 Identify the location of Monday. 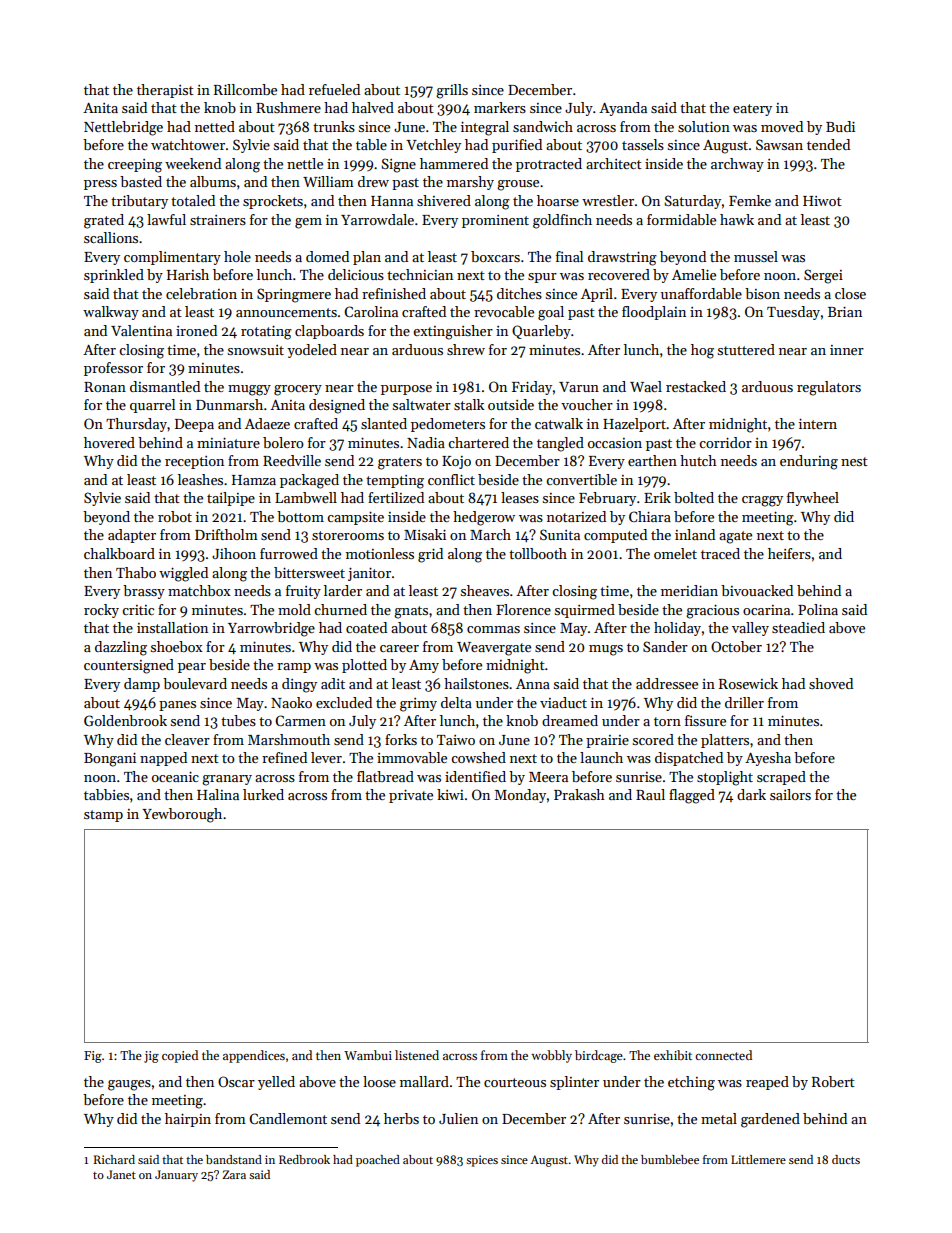
(520, 796).
